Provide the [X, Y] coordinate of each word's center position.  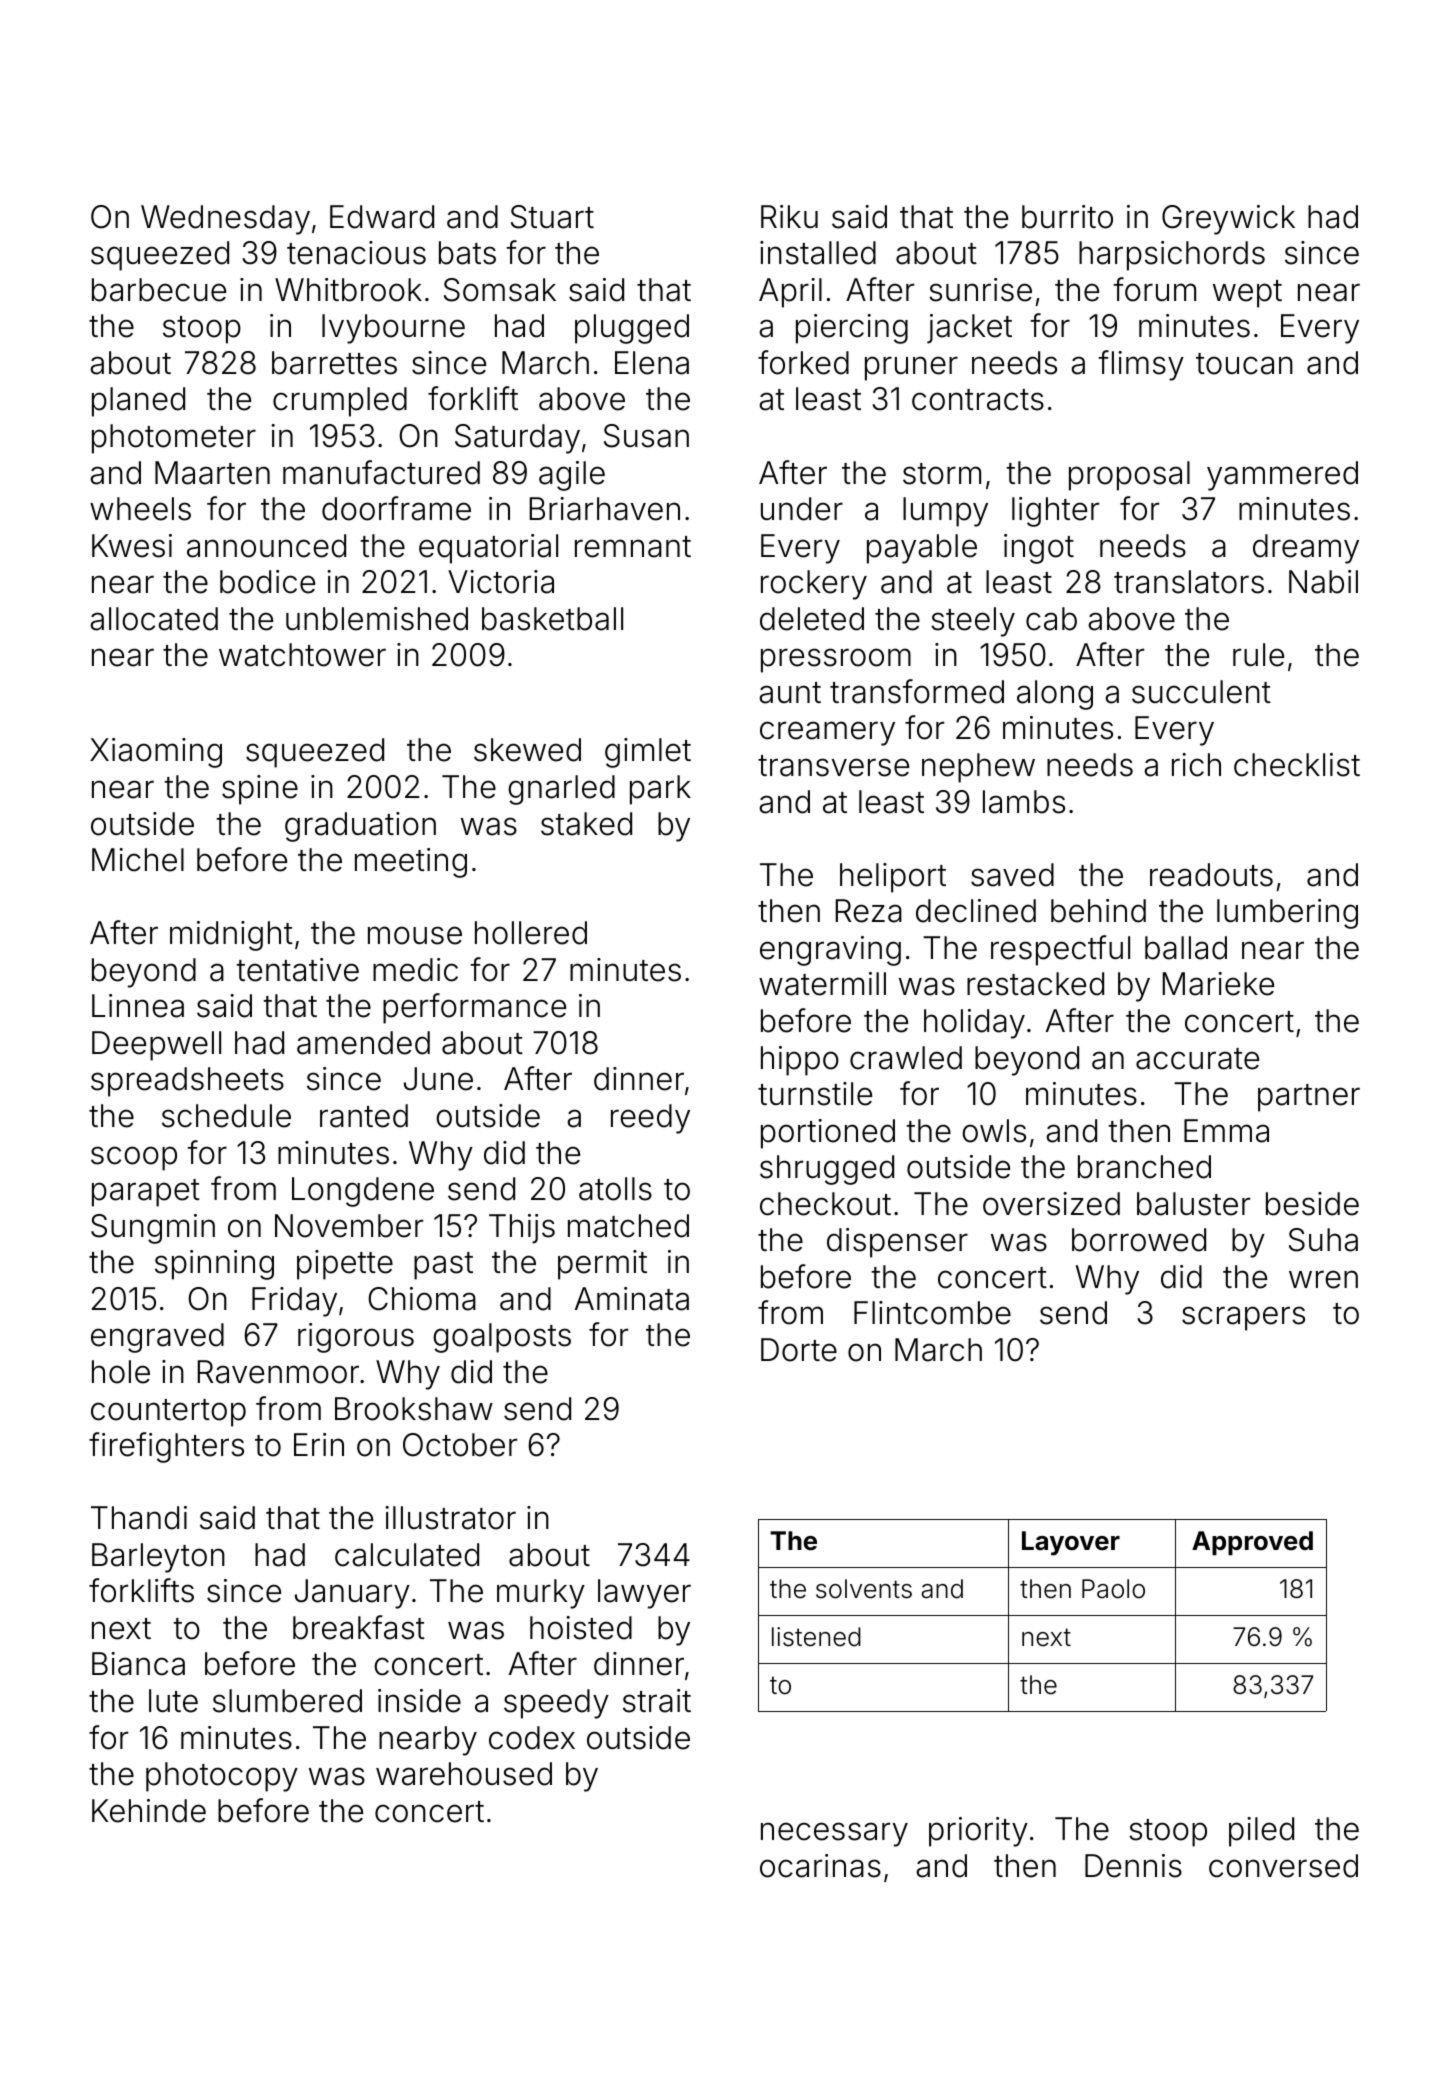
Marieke [1218, 984]
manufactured [381, 472]
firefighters [166, 1447]
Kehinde [149, 1811]
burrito [1067, 217]
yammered [1282, 476]
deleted [812, 619]
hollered [531, 933]
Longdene [363, 1192]
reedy [650, 1119]
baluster [1193, 1204]
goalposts [502, 1338]
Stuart [552, 217]
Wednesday [225, 220]
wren [1323, 1279]
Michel [138, 860]
